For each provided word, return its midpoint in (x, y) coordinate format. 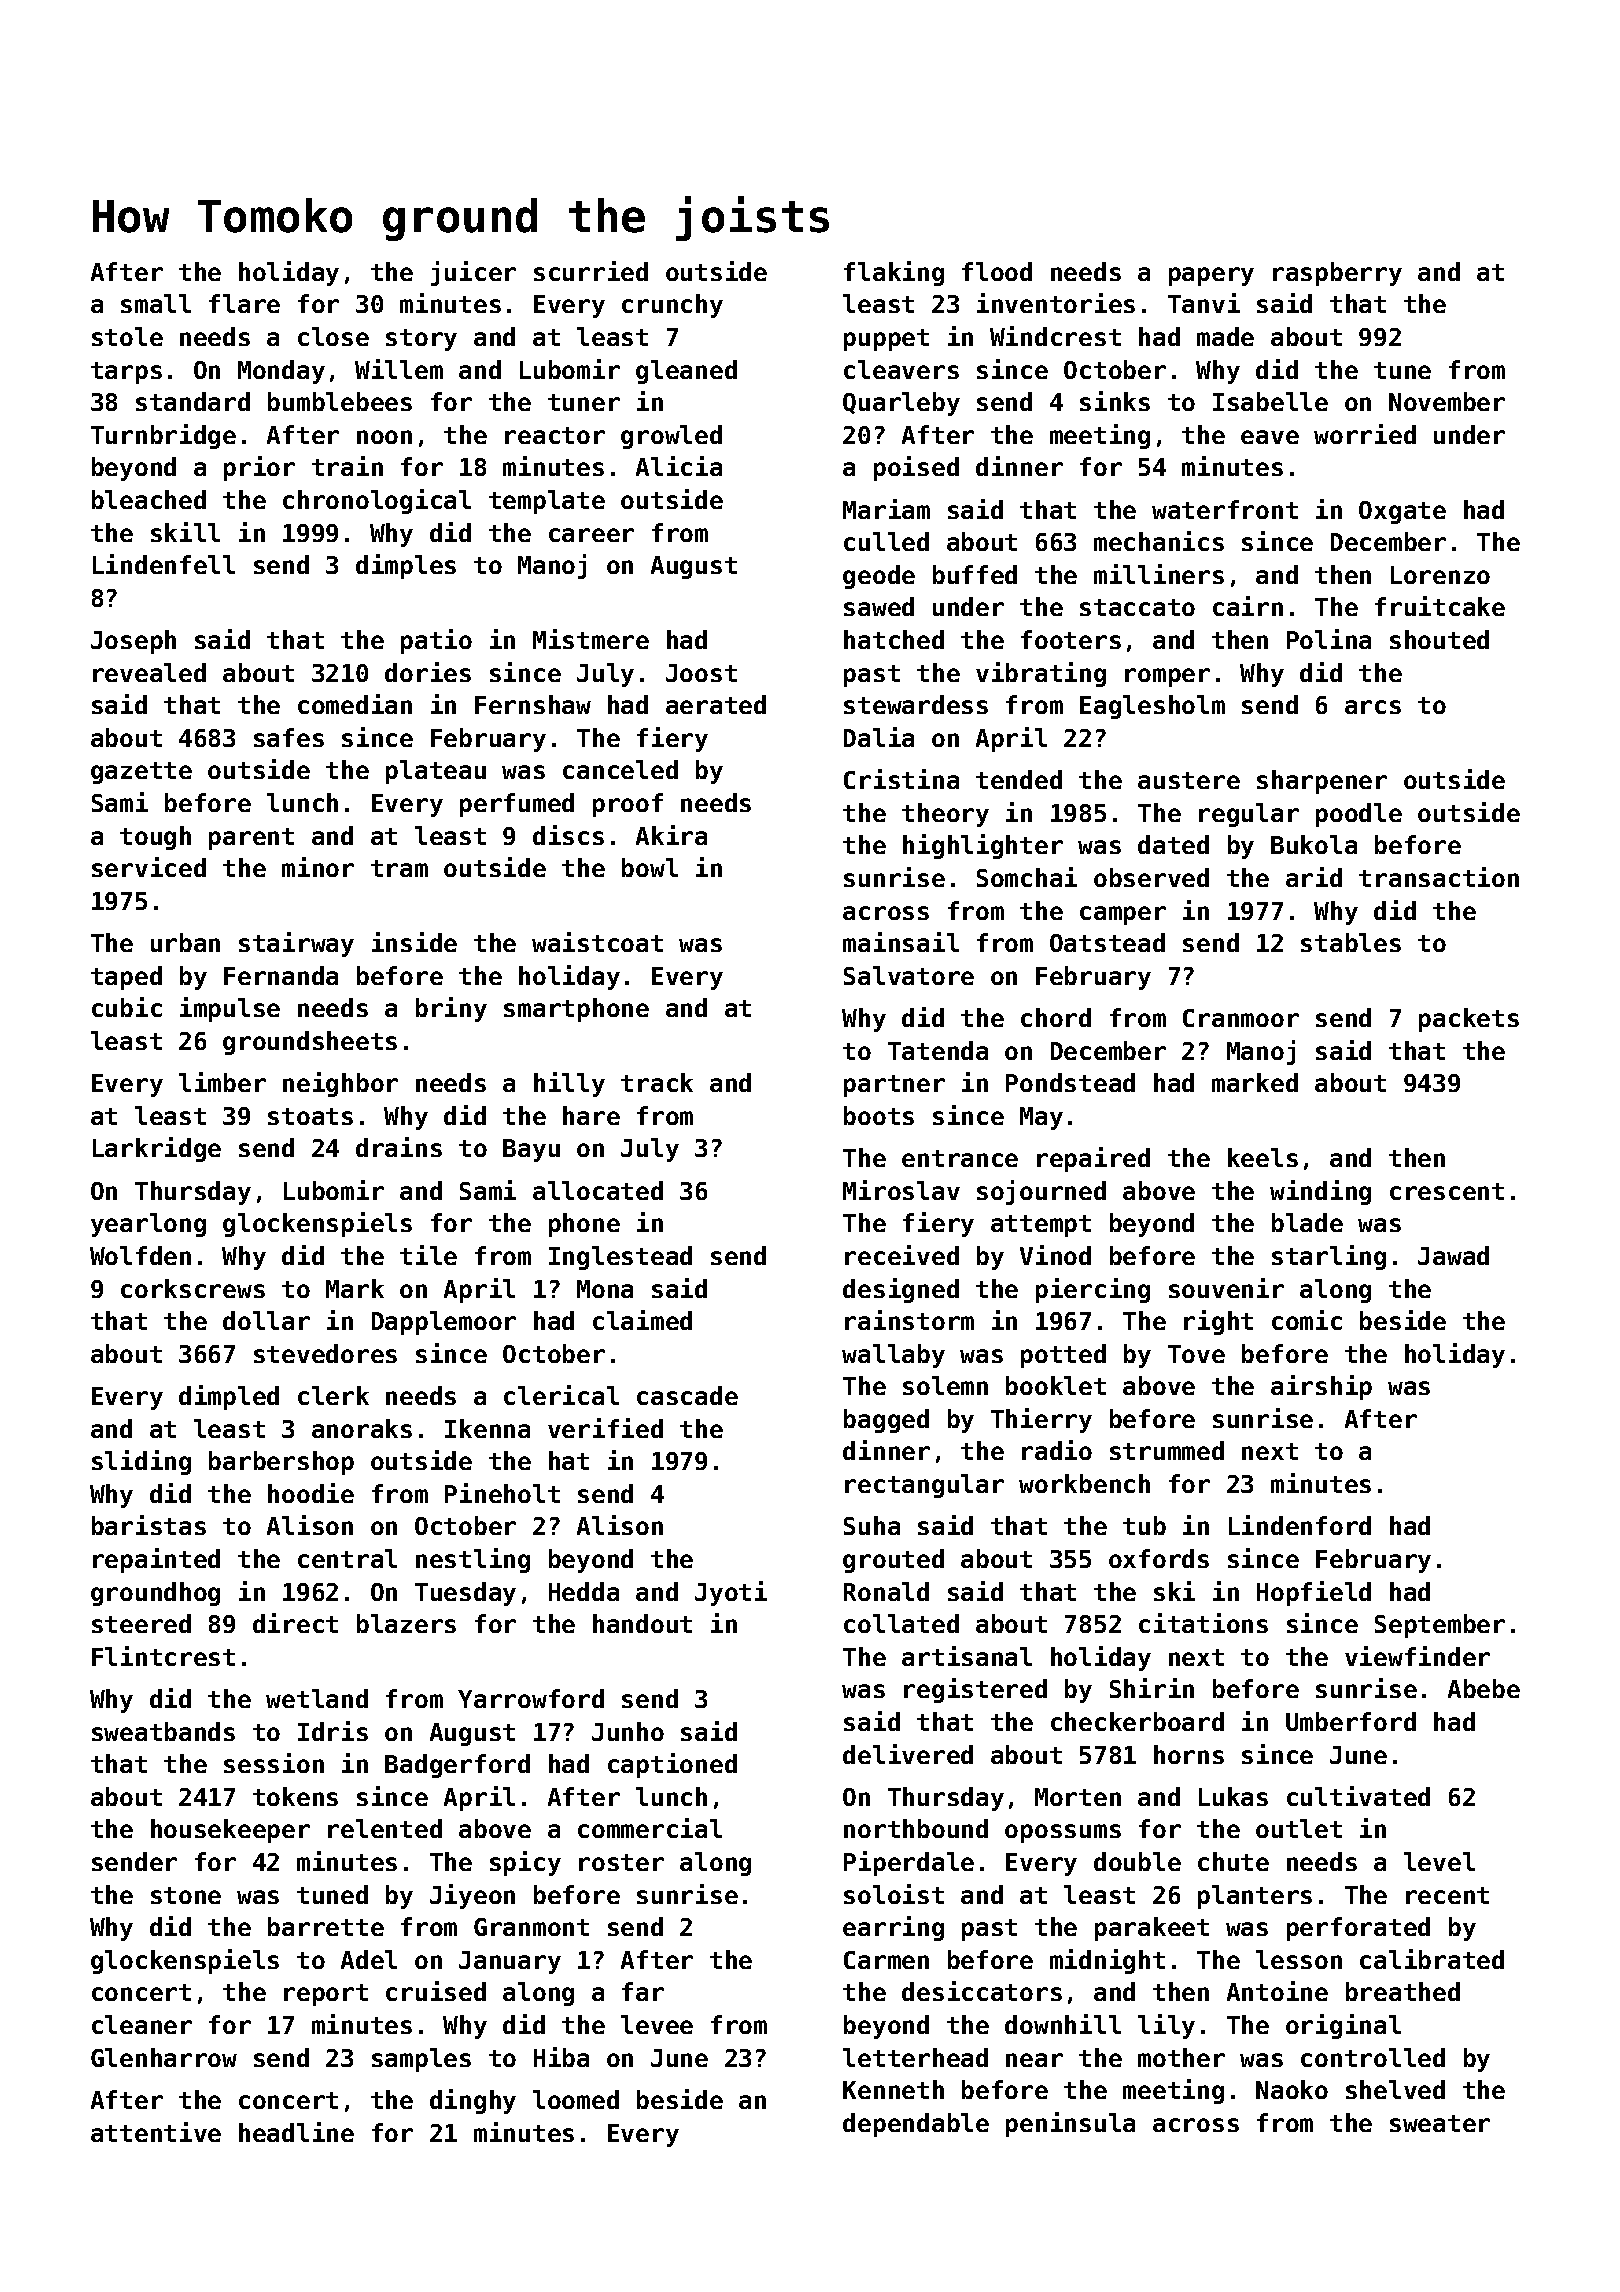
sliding (141, 1462)
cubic (127, 1007)
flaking (894, 273)
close (333, 336)
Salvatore (909, 975)
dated (1173, 844)
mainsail (901, 942)
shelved (1395, 2089)
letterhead (915, 2057)
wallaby (893, 1356)
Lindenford (1300, 1525)
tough (155, 838)
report (326, 1995)
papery (1211, 276)
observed (1151, 877)
